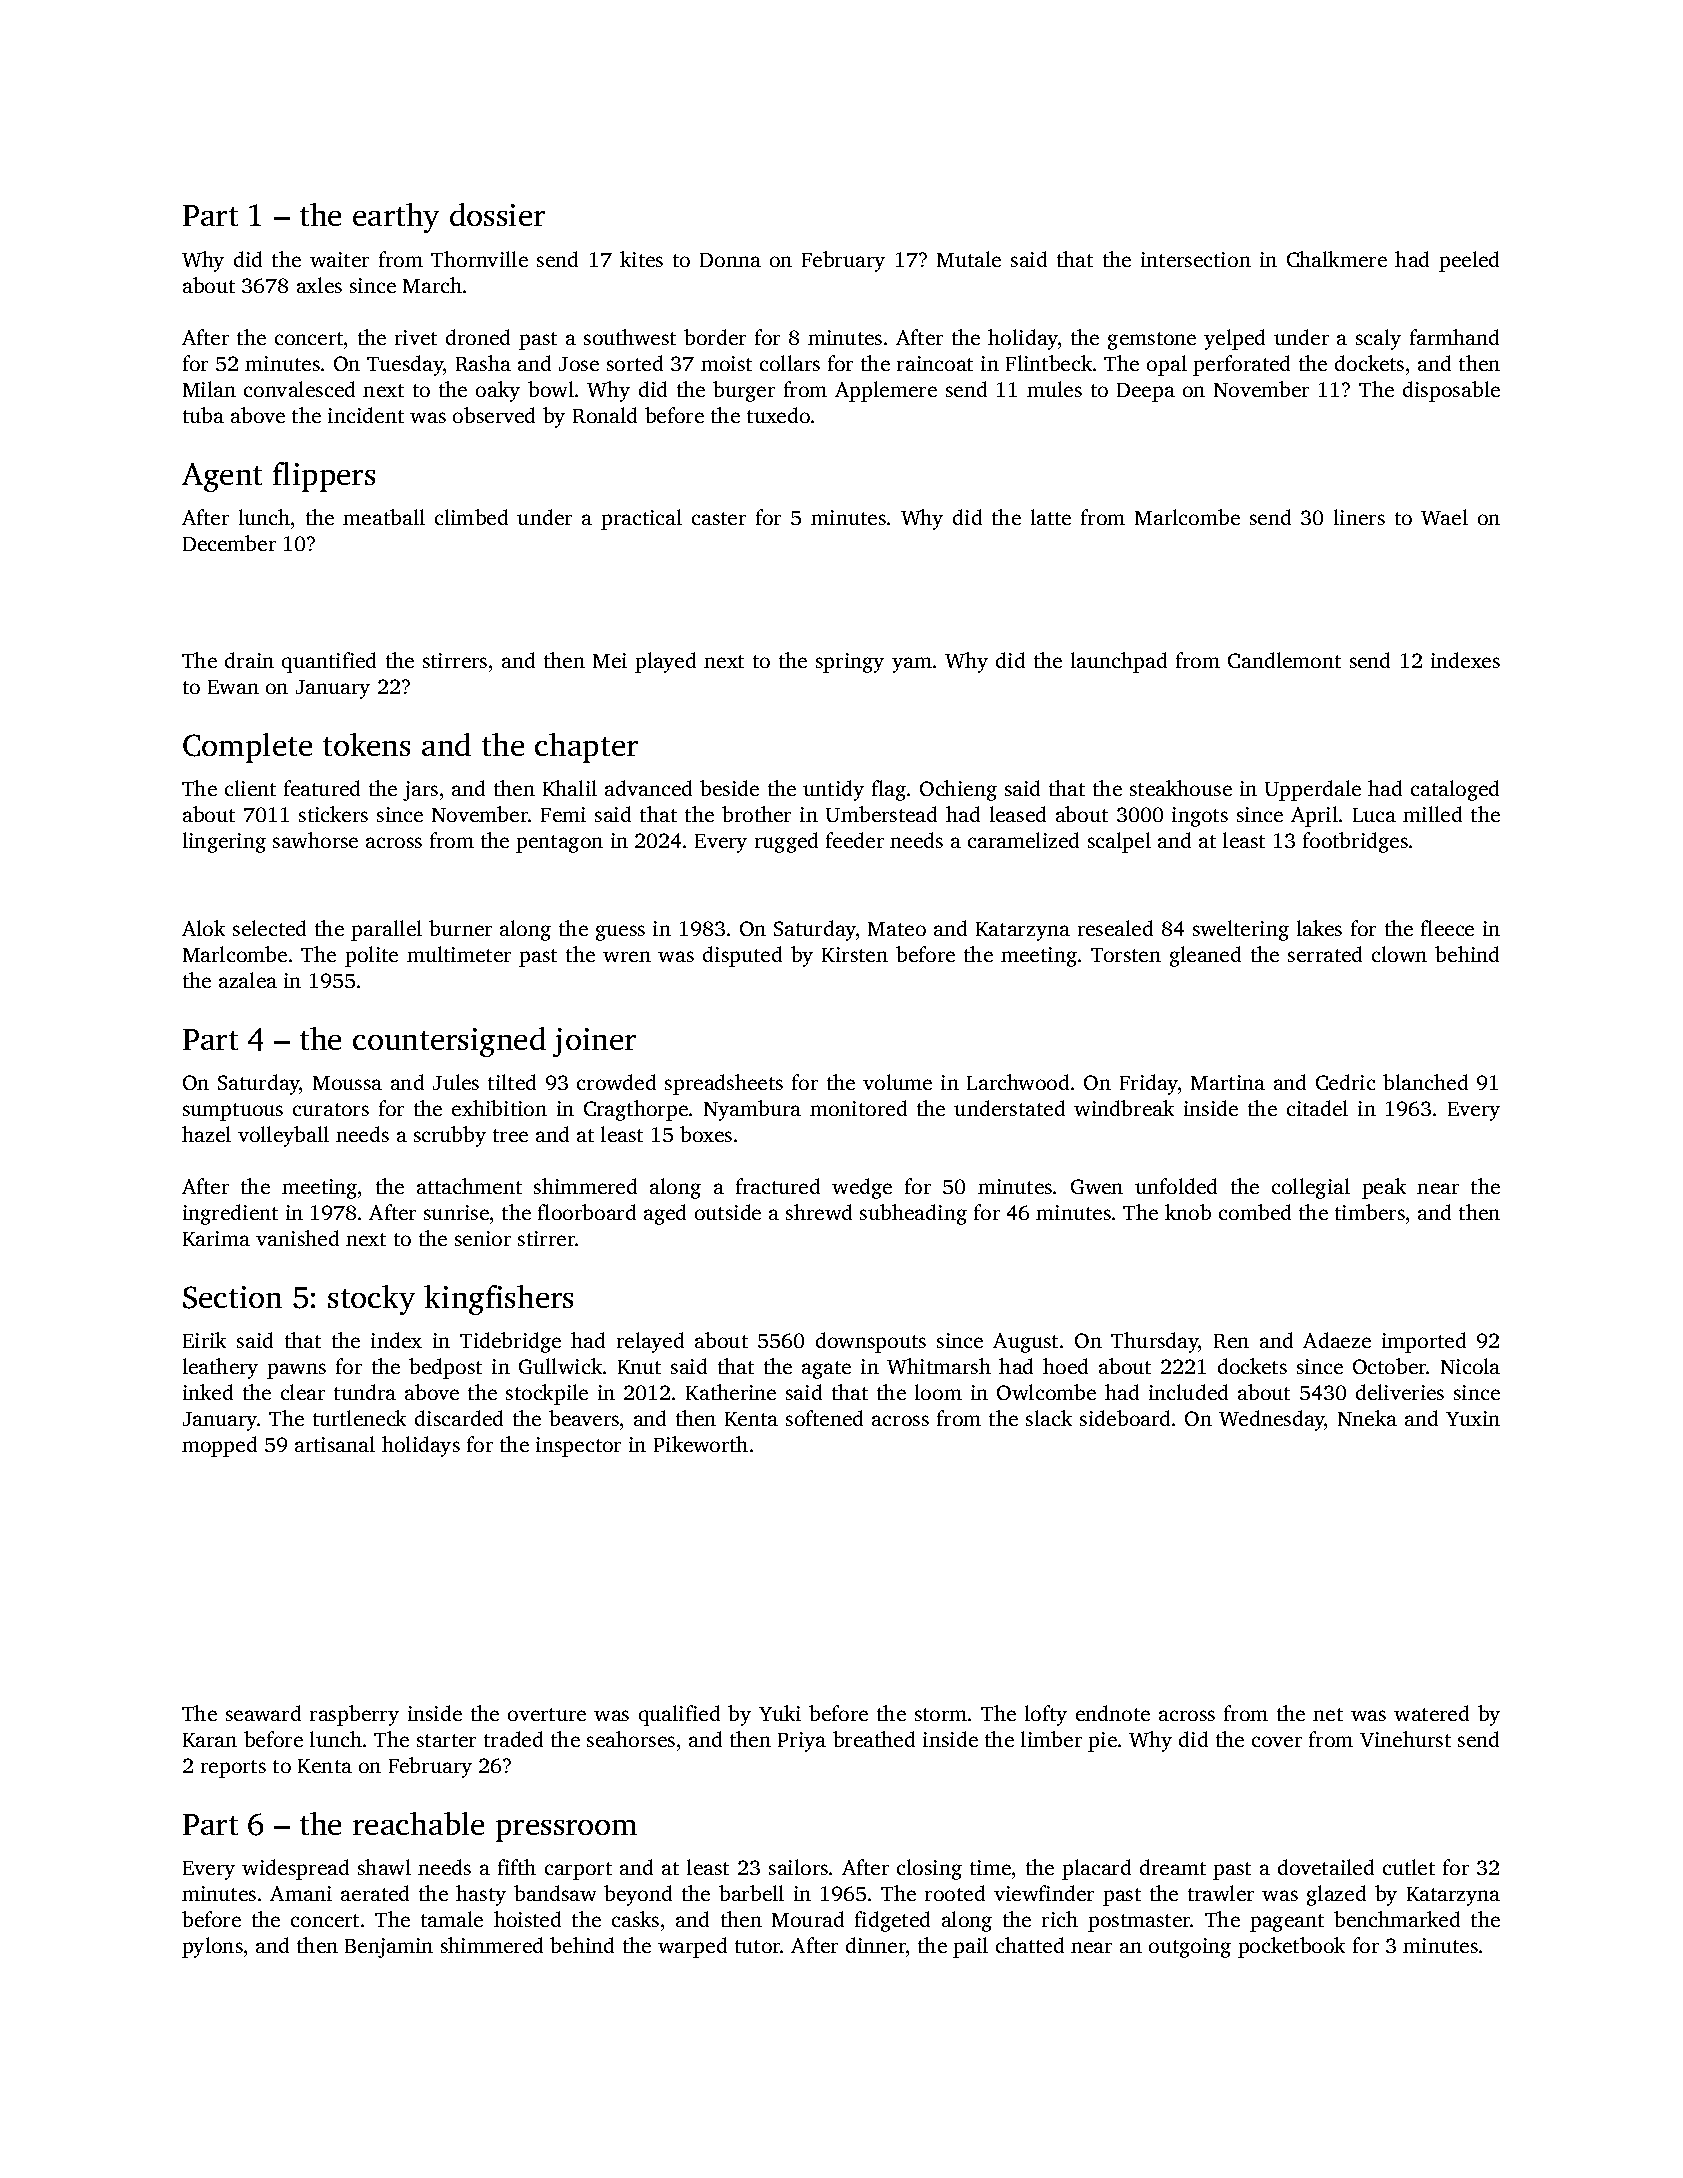 This screenshot has width=1683, height=2178. What do you see at coordinates (1337, 259) in the screenshot?
I see `Chalkmere` at bounding box center [1337, 259].
